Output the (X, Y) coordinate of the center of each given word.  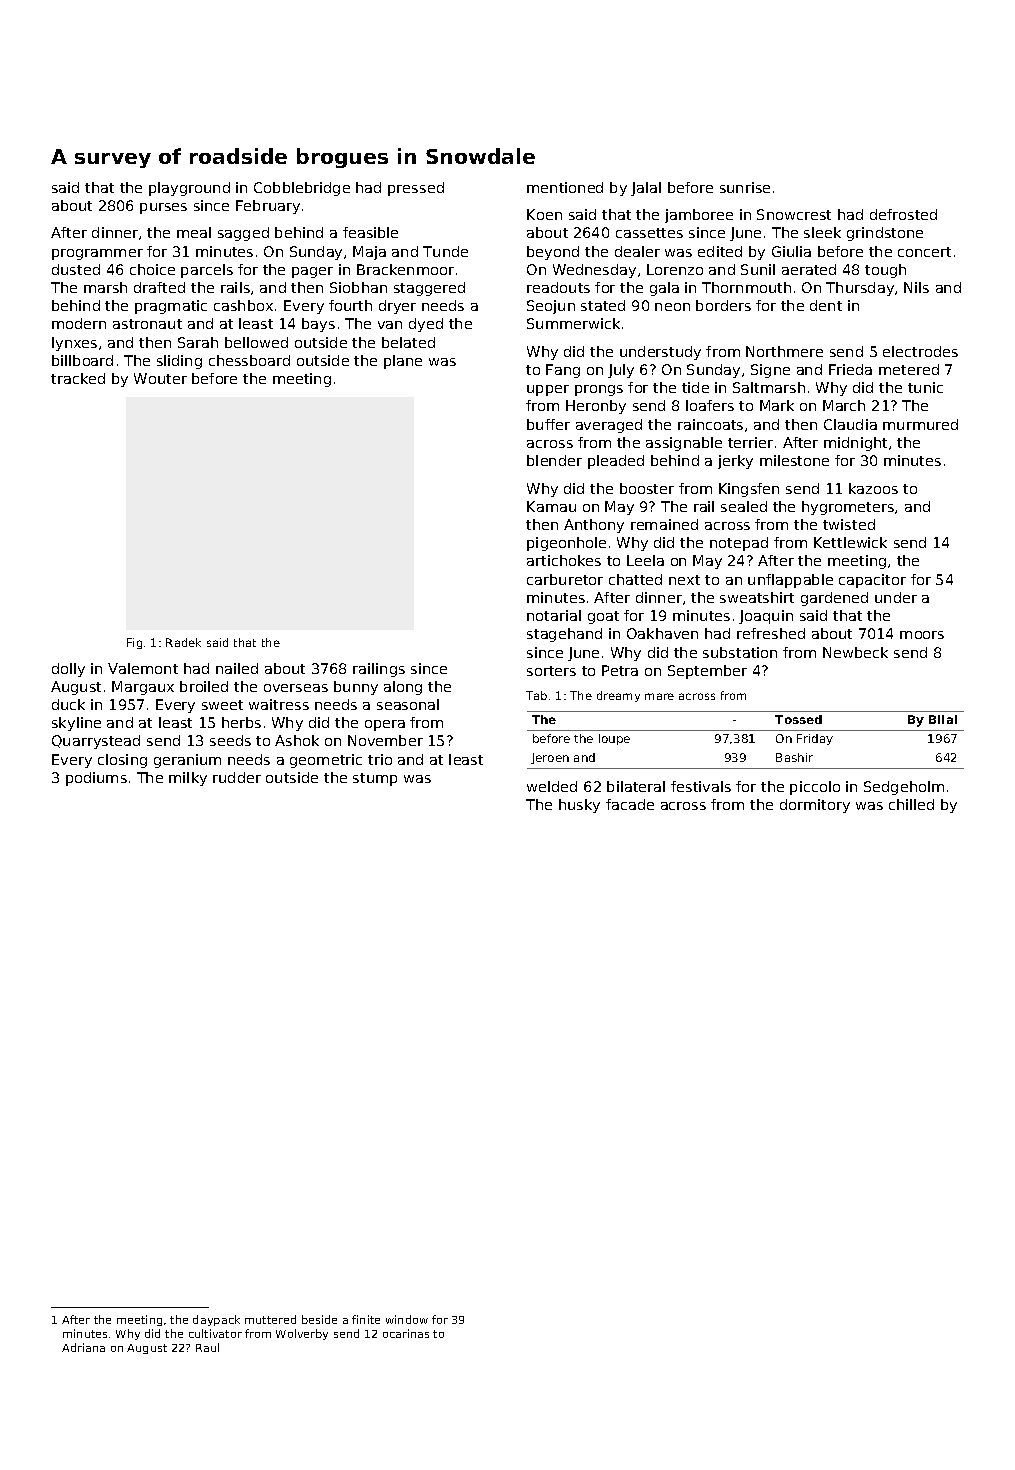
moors (922, 635)
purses (163, 208)
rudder (237, 777)
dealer (637, 251)
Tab (536, 695)
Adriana (83, 1347)
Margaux (143, 688)
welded (552, 786)
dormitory (815, 806)
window (407, 1319)
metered (909, 369)
